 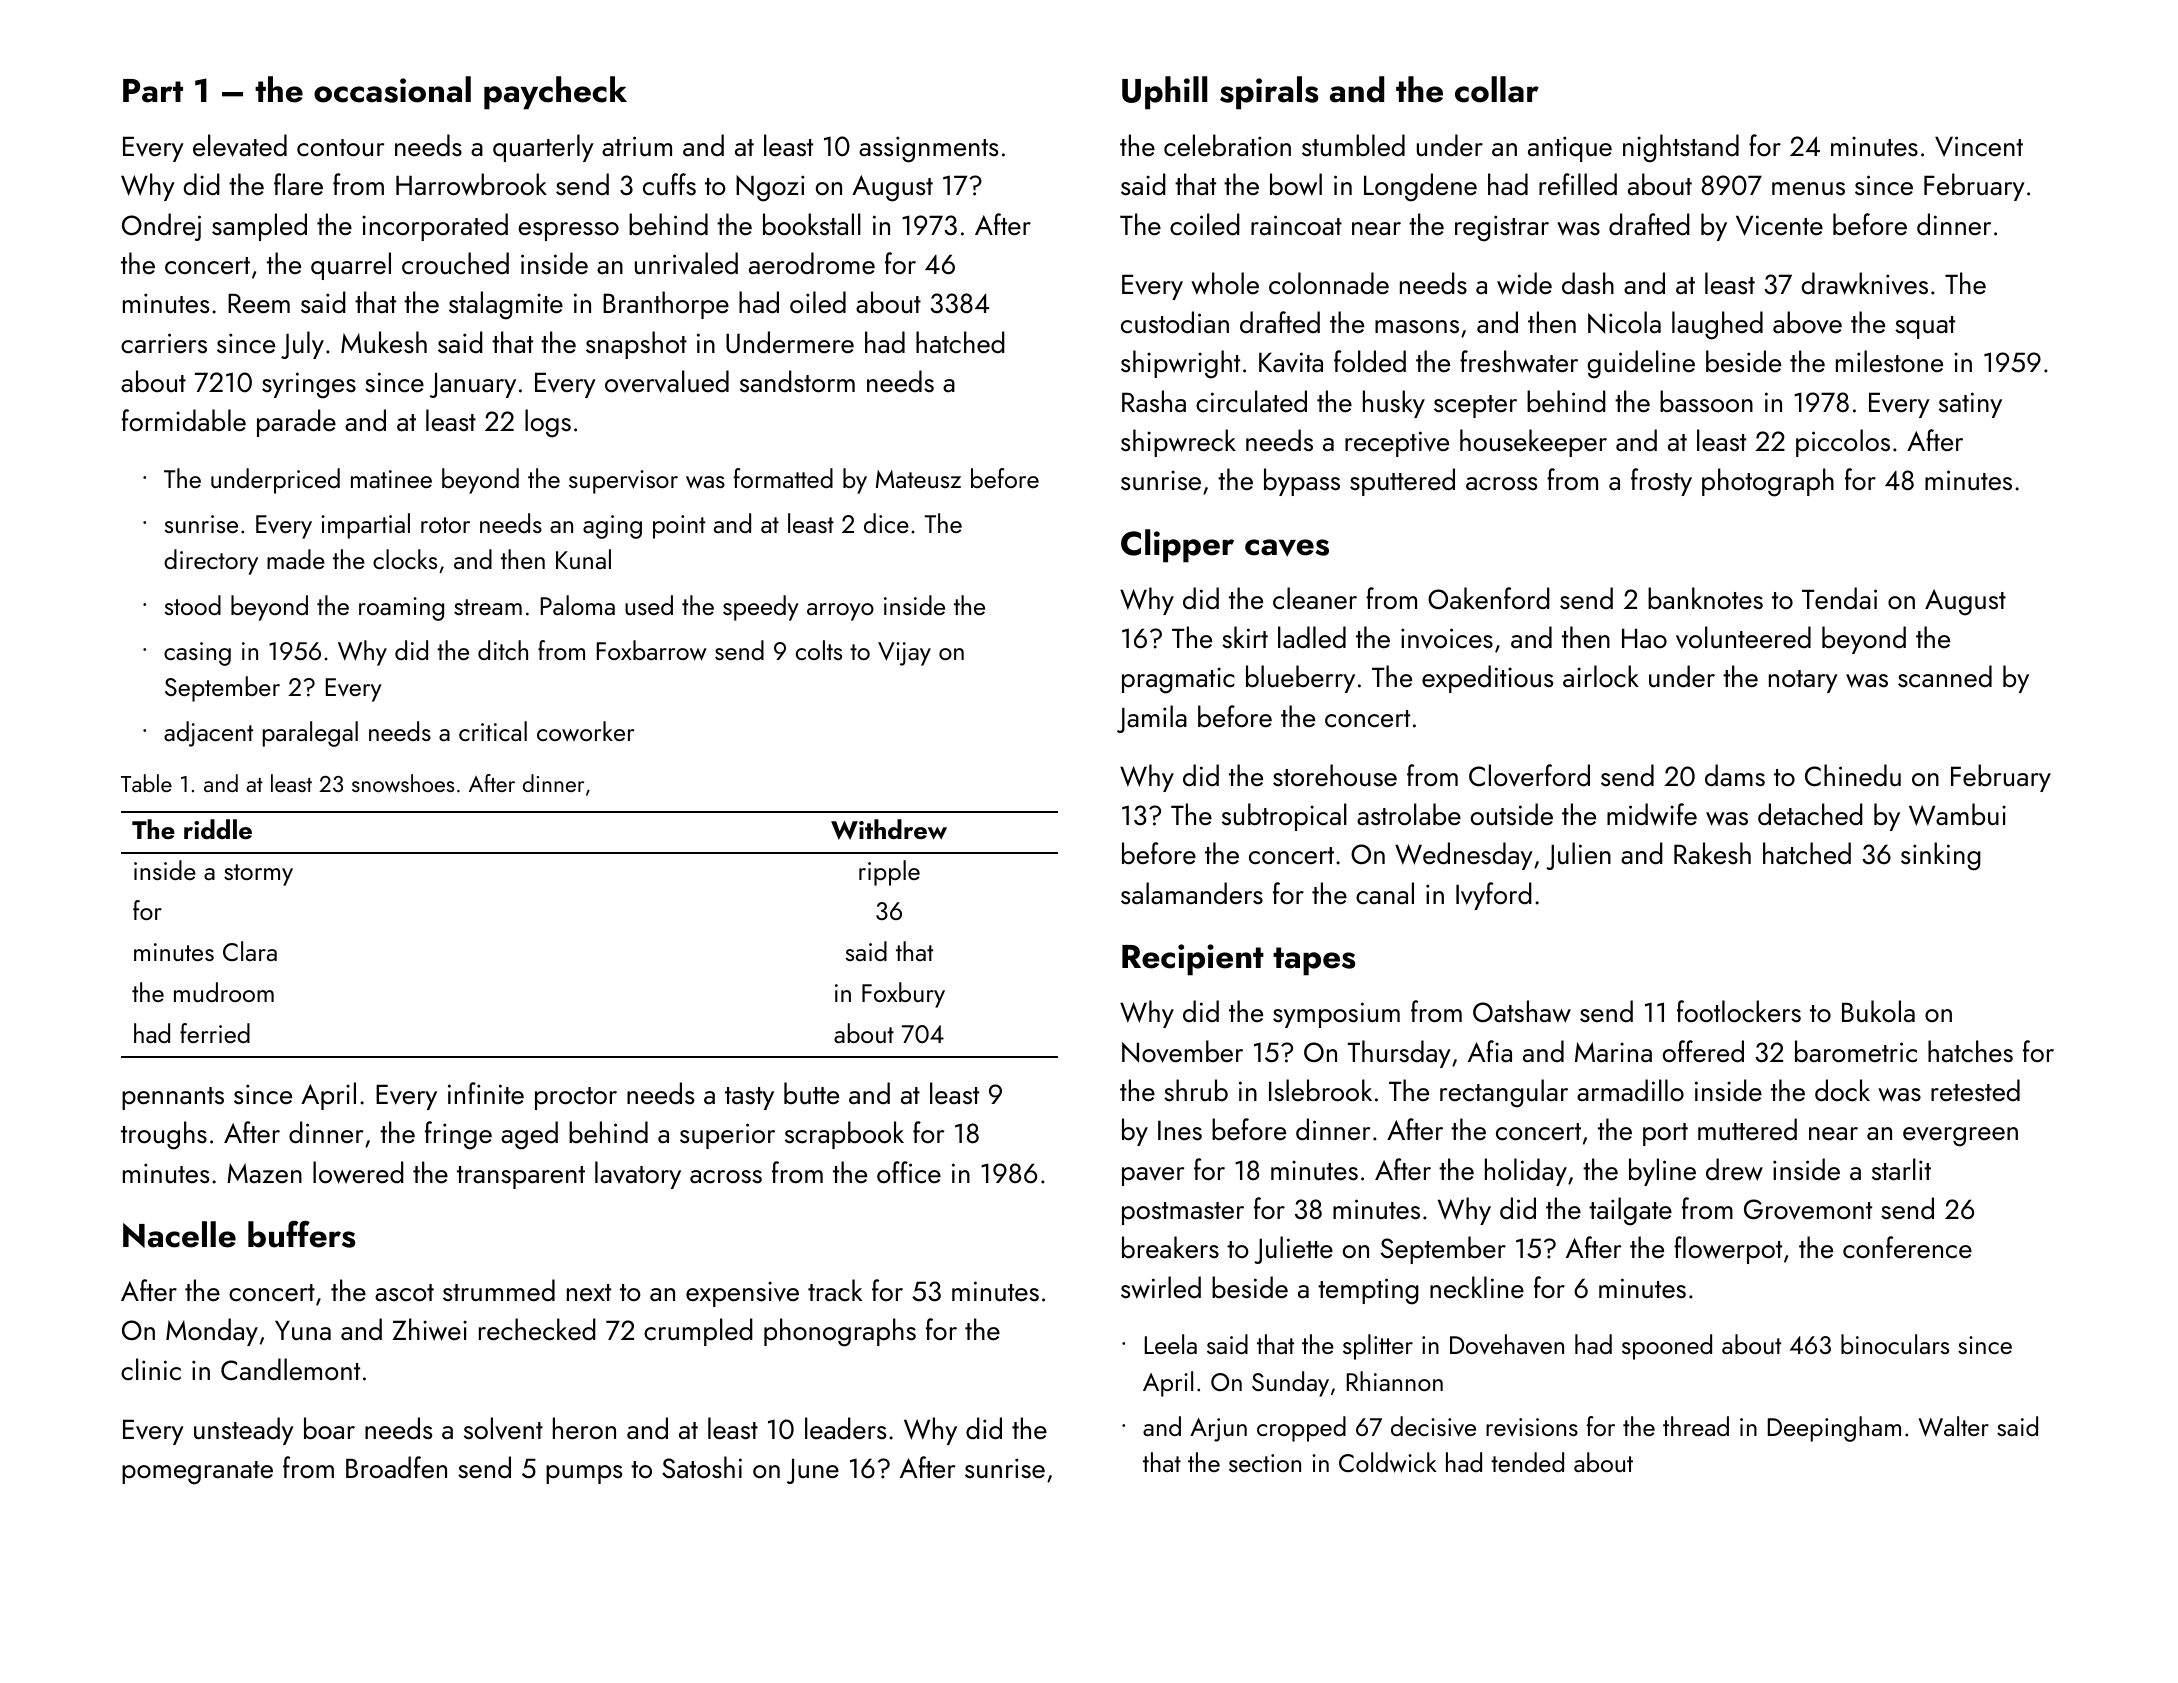 What do you see at coordinates (1665, 1134) in the screenshot?
I see `port` at bounding box center [1665, 1134].
